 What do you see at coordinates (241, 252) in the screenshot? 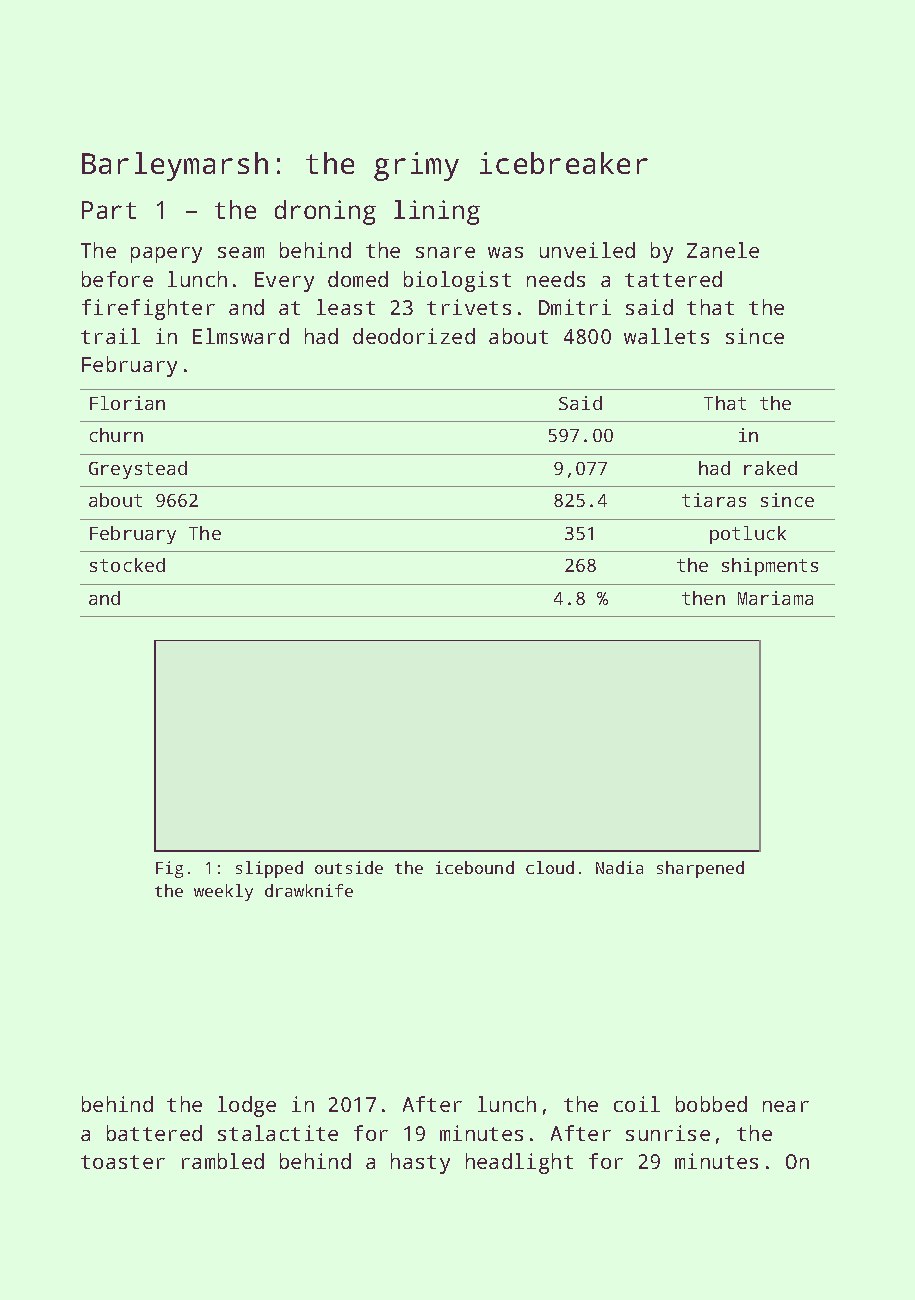
I see `seam` at bounding box center [241, 252].
